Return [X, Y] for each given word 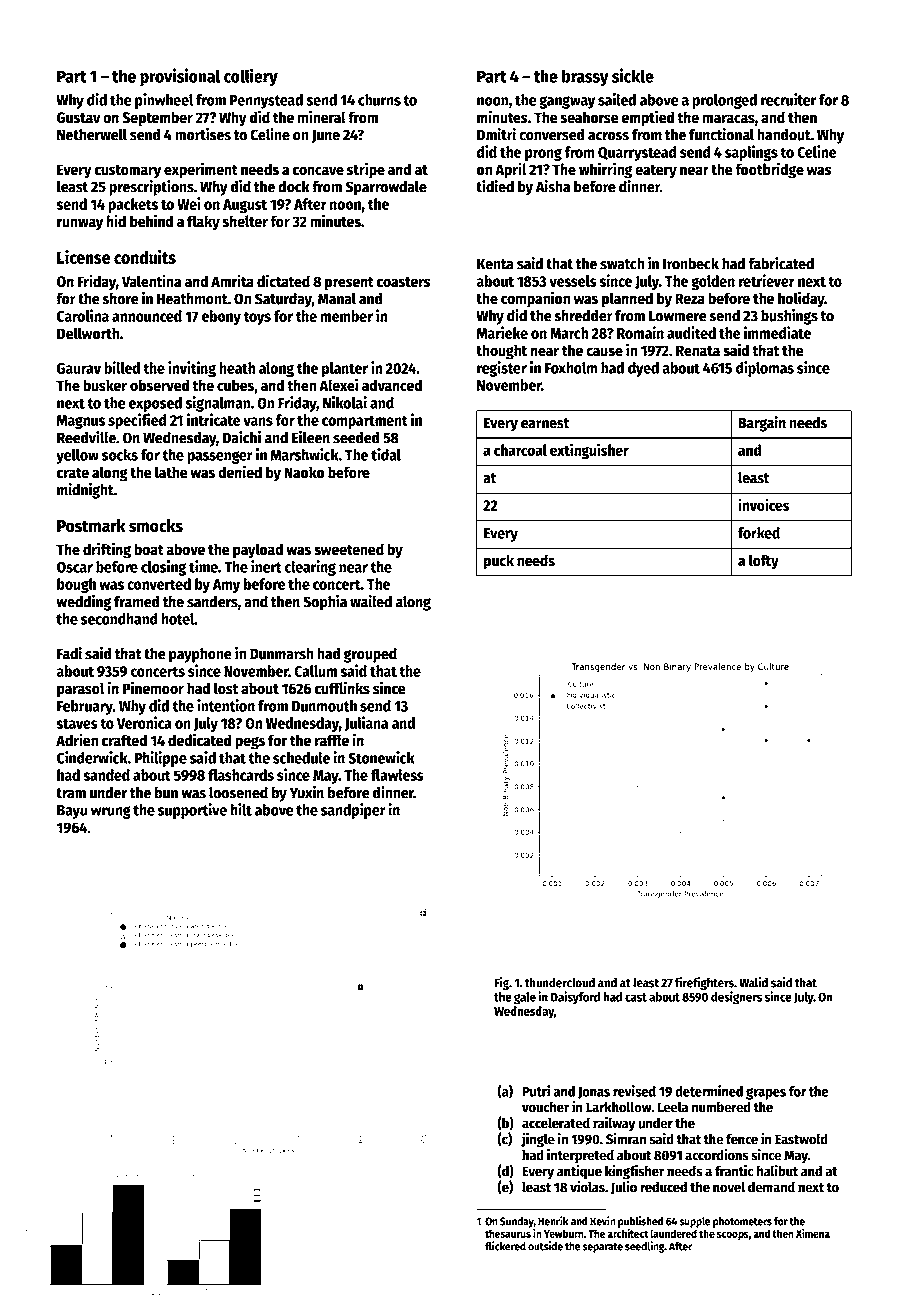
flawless [397, 775]
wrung [111, 812]
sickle [633, 75]
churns [379, 100]
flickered [505, 1246]
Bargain [762, 424]
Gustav [78, 118]
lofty [764, 562]
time [203, 566]
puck [499, 562]
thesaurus [508, 1233]
